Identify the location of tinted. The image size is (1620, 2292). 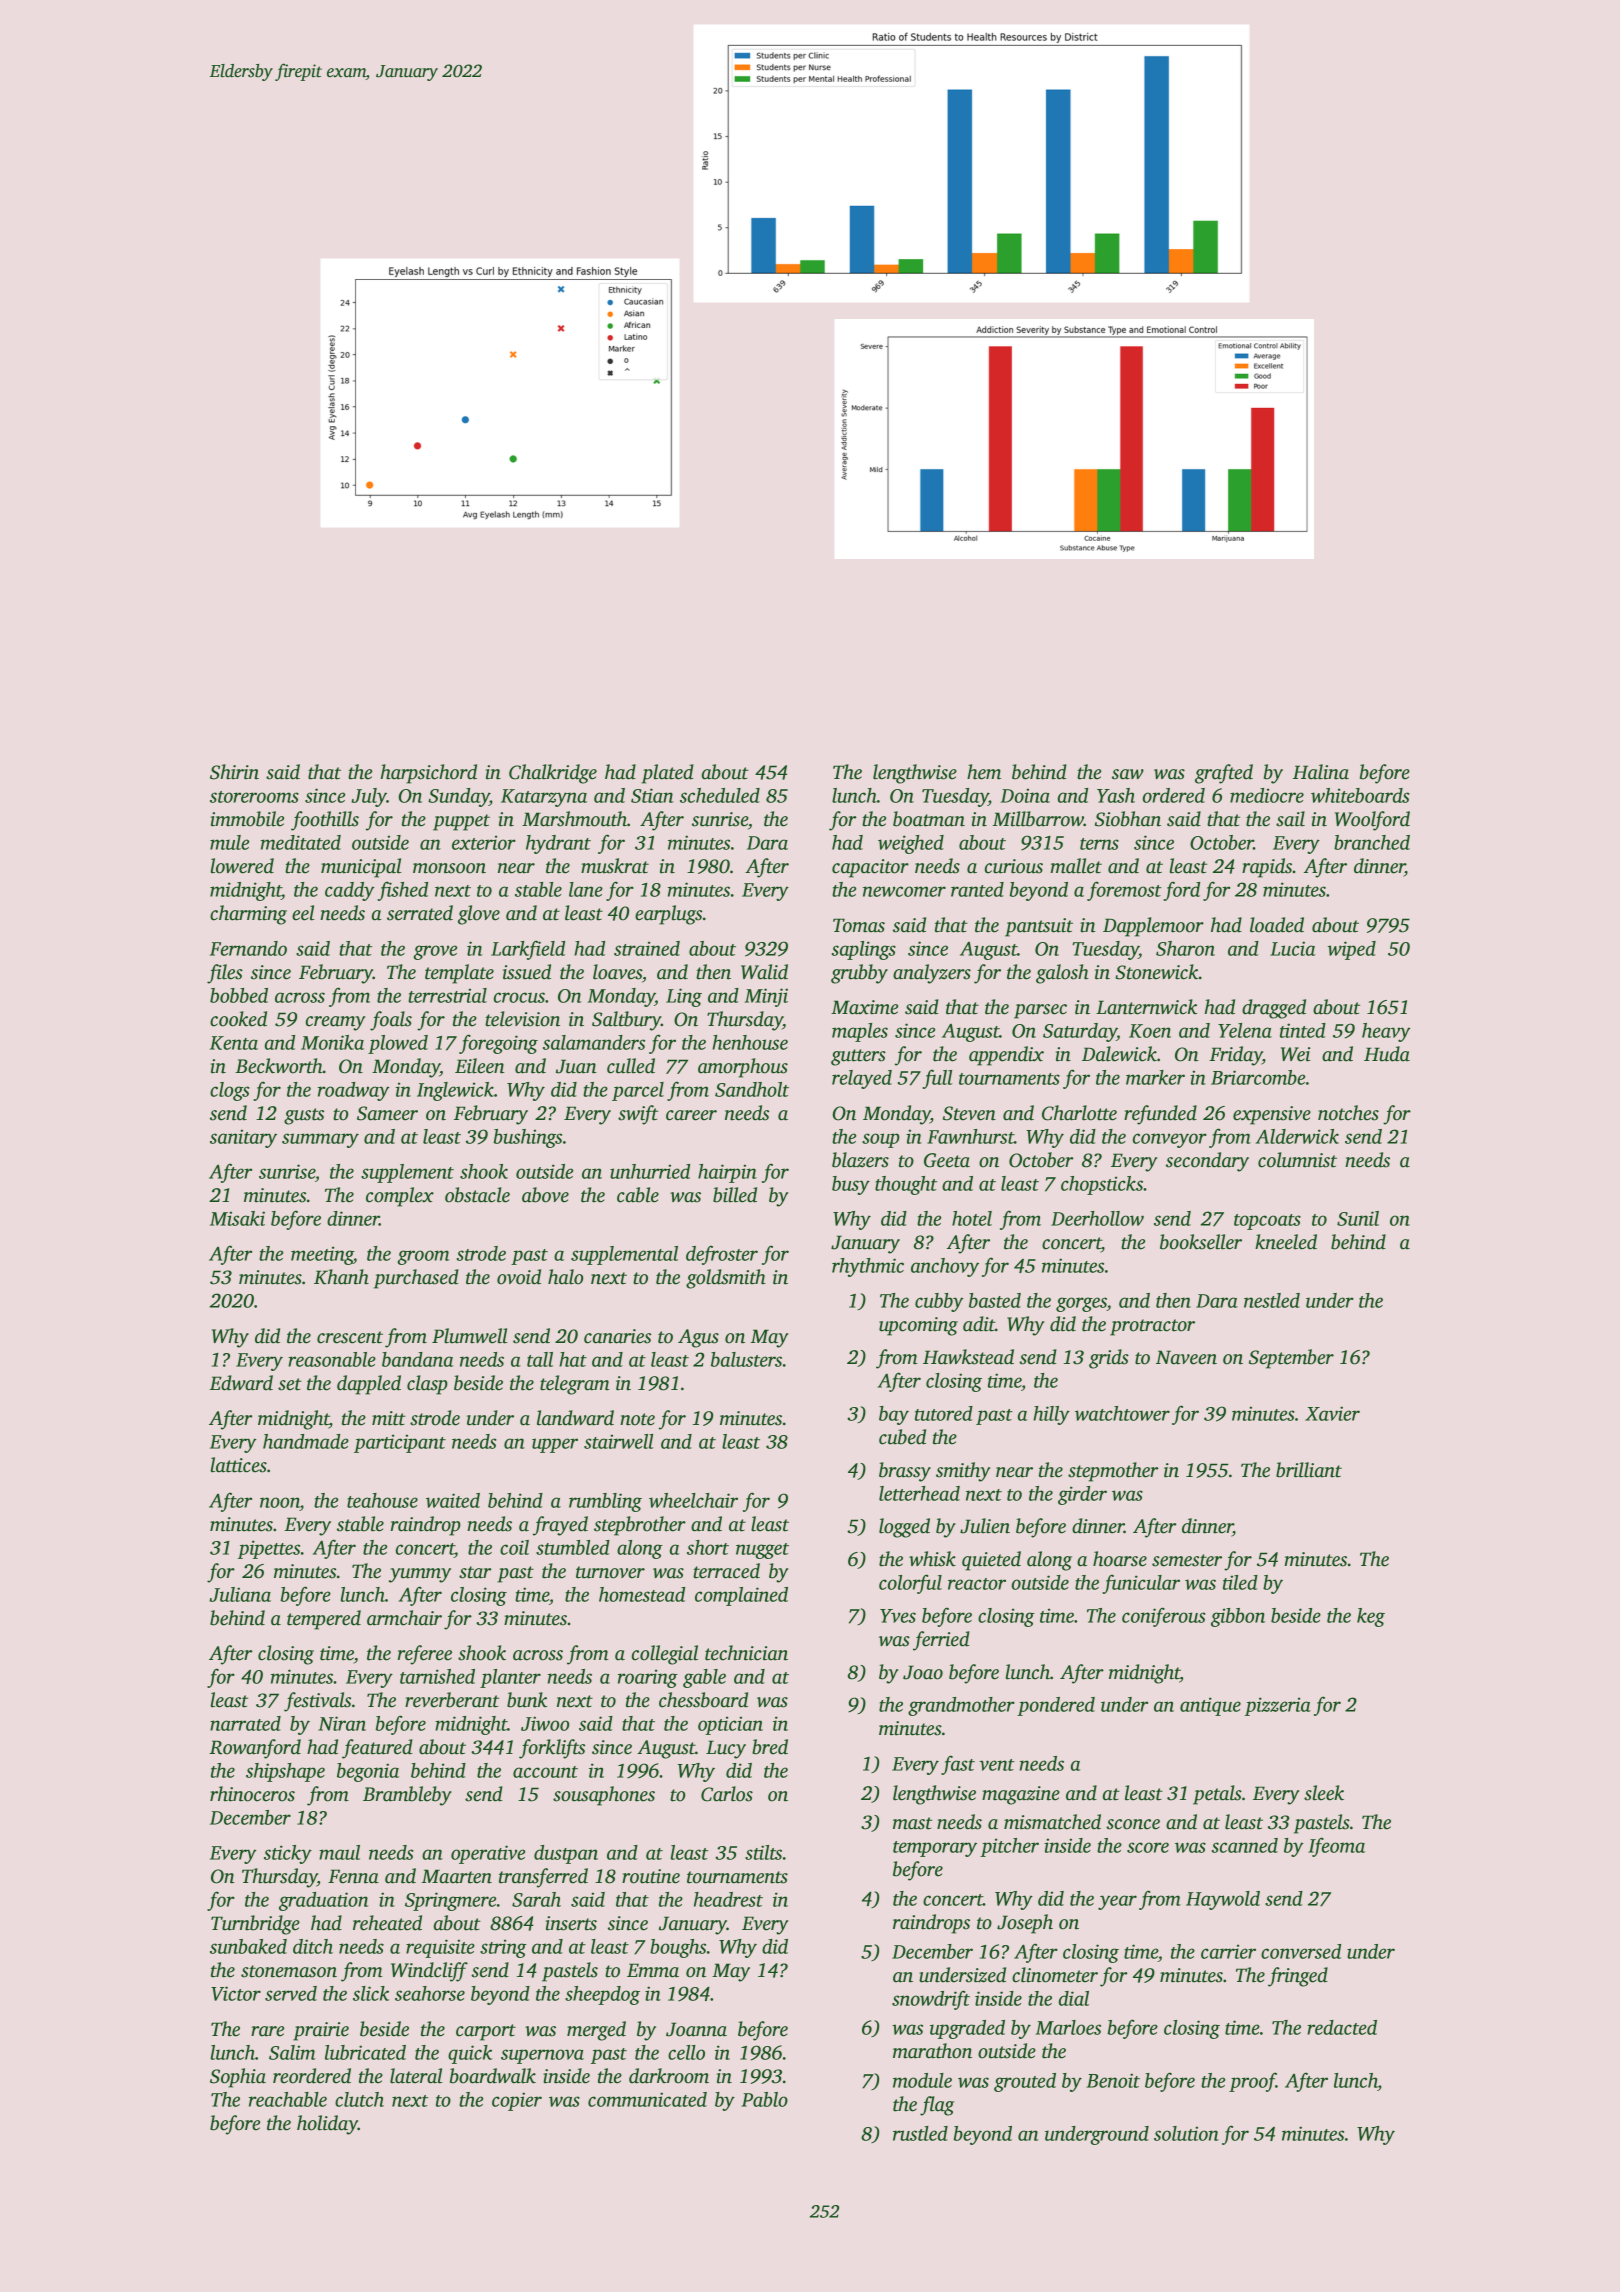
(1303, 1030).
